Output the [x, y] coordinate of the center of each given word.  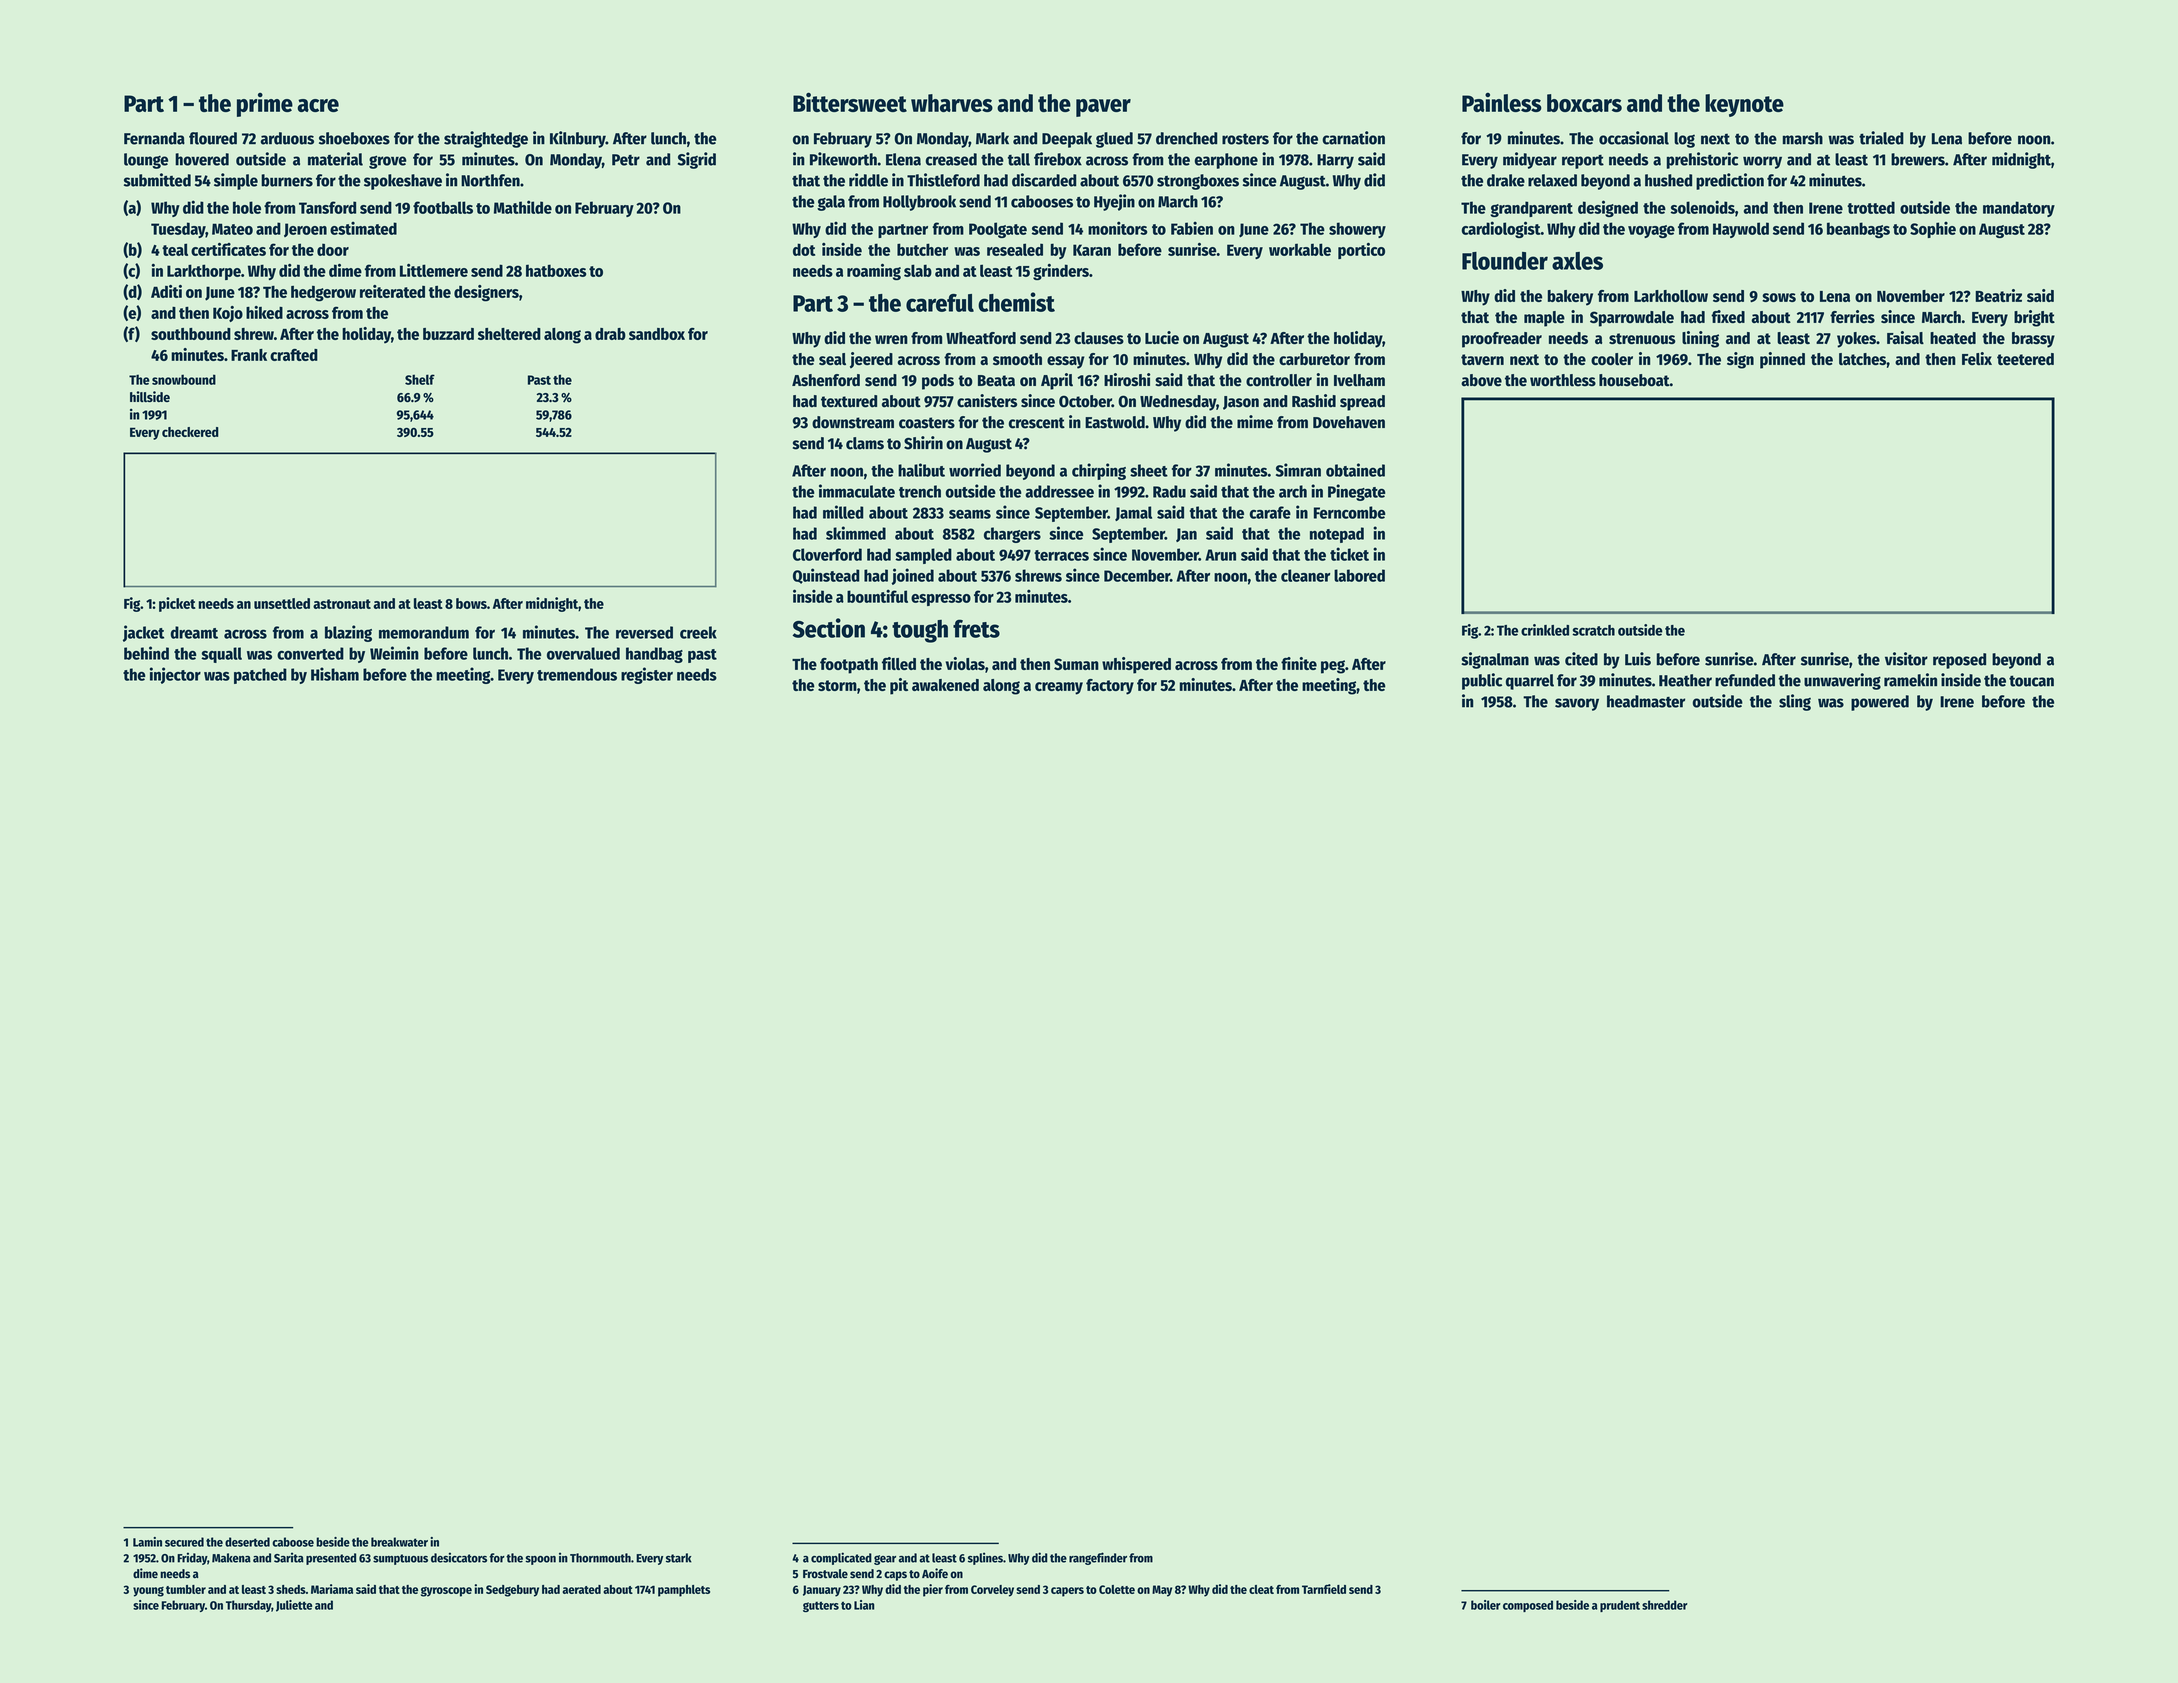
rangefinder [1098, 1558]
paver [1103, 108]
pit [899, 686]
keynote [1744, 105]
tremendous [577, 674]
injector [175, 675]
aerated [581, 1589]
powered [1880, 703]
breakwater [399, 1542]
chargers [1012, 535]
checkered [190, 432]
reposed [1959, 661]
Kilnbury [578, 139]
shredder [1665, 1605]
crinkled [1545, 630]
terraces [1061, 555]
